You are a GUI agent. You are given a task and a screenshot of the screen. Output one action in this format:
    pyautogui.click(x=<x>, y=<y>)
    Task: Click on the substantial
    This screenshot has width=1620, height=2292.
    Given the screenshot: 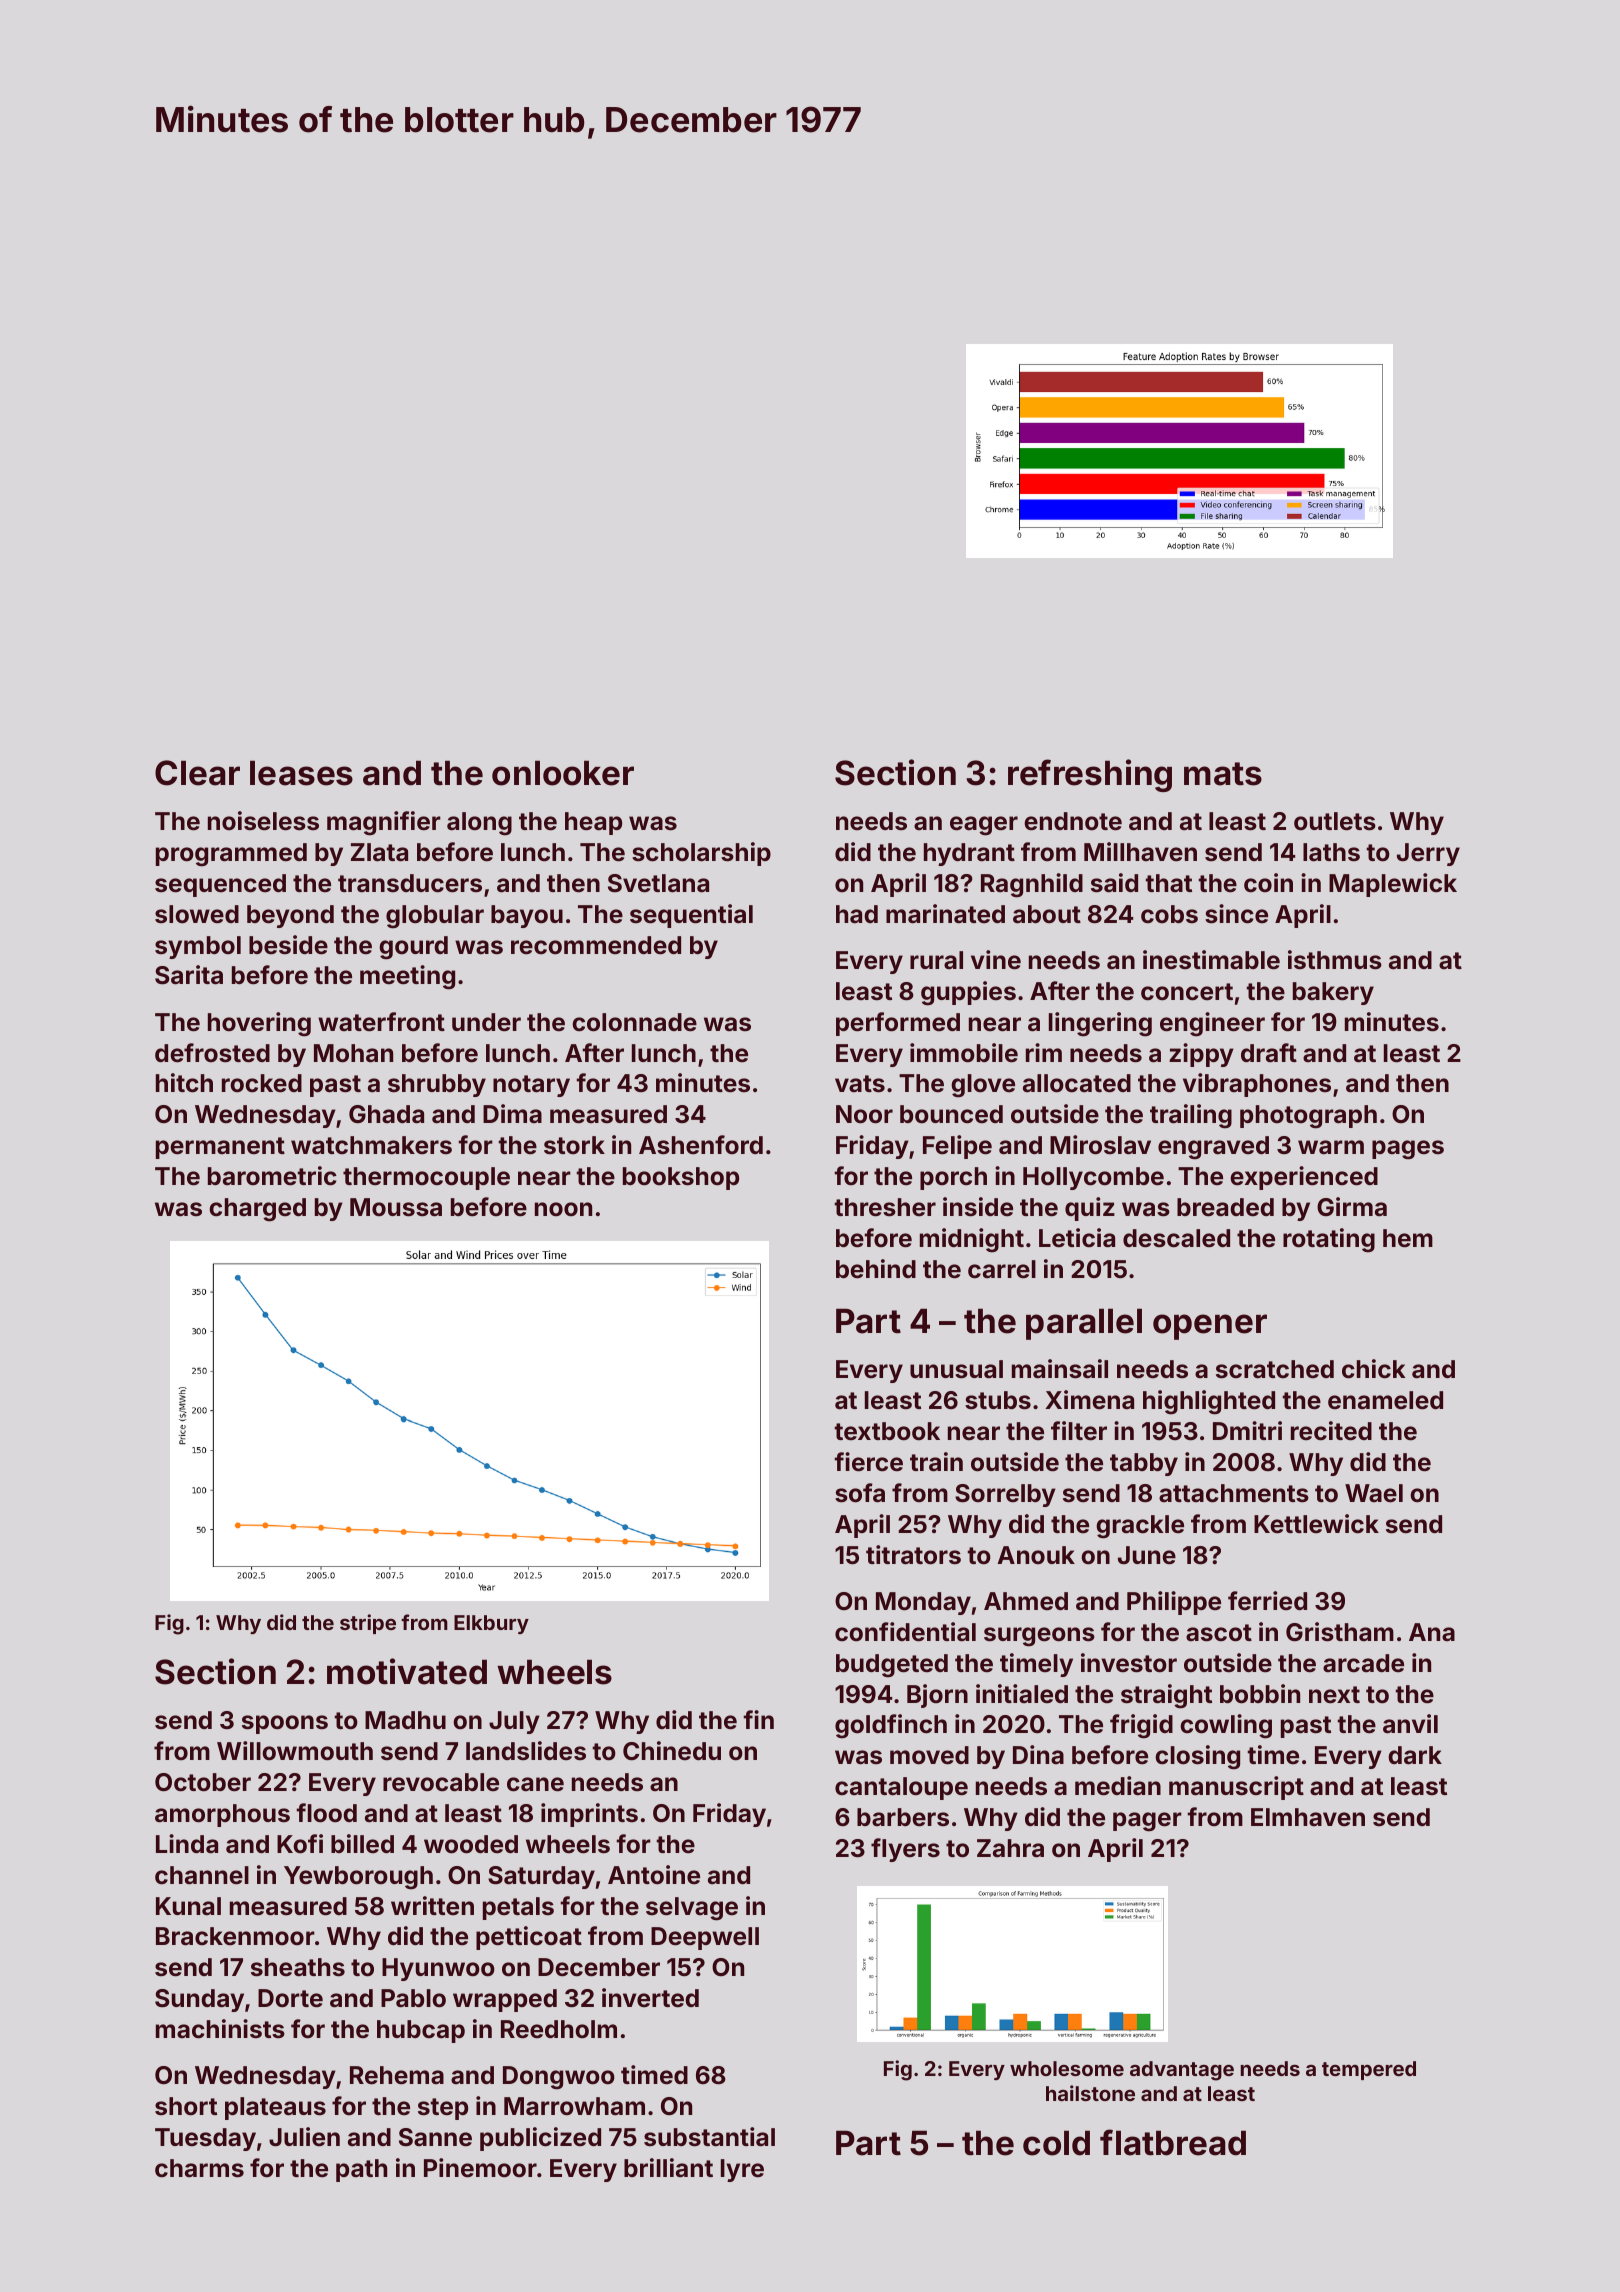 What is the action you would take?
    pyautogui.click(x=709, y=2137)
